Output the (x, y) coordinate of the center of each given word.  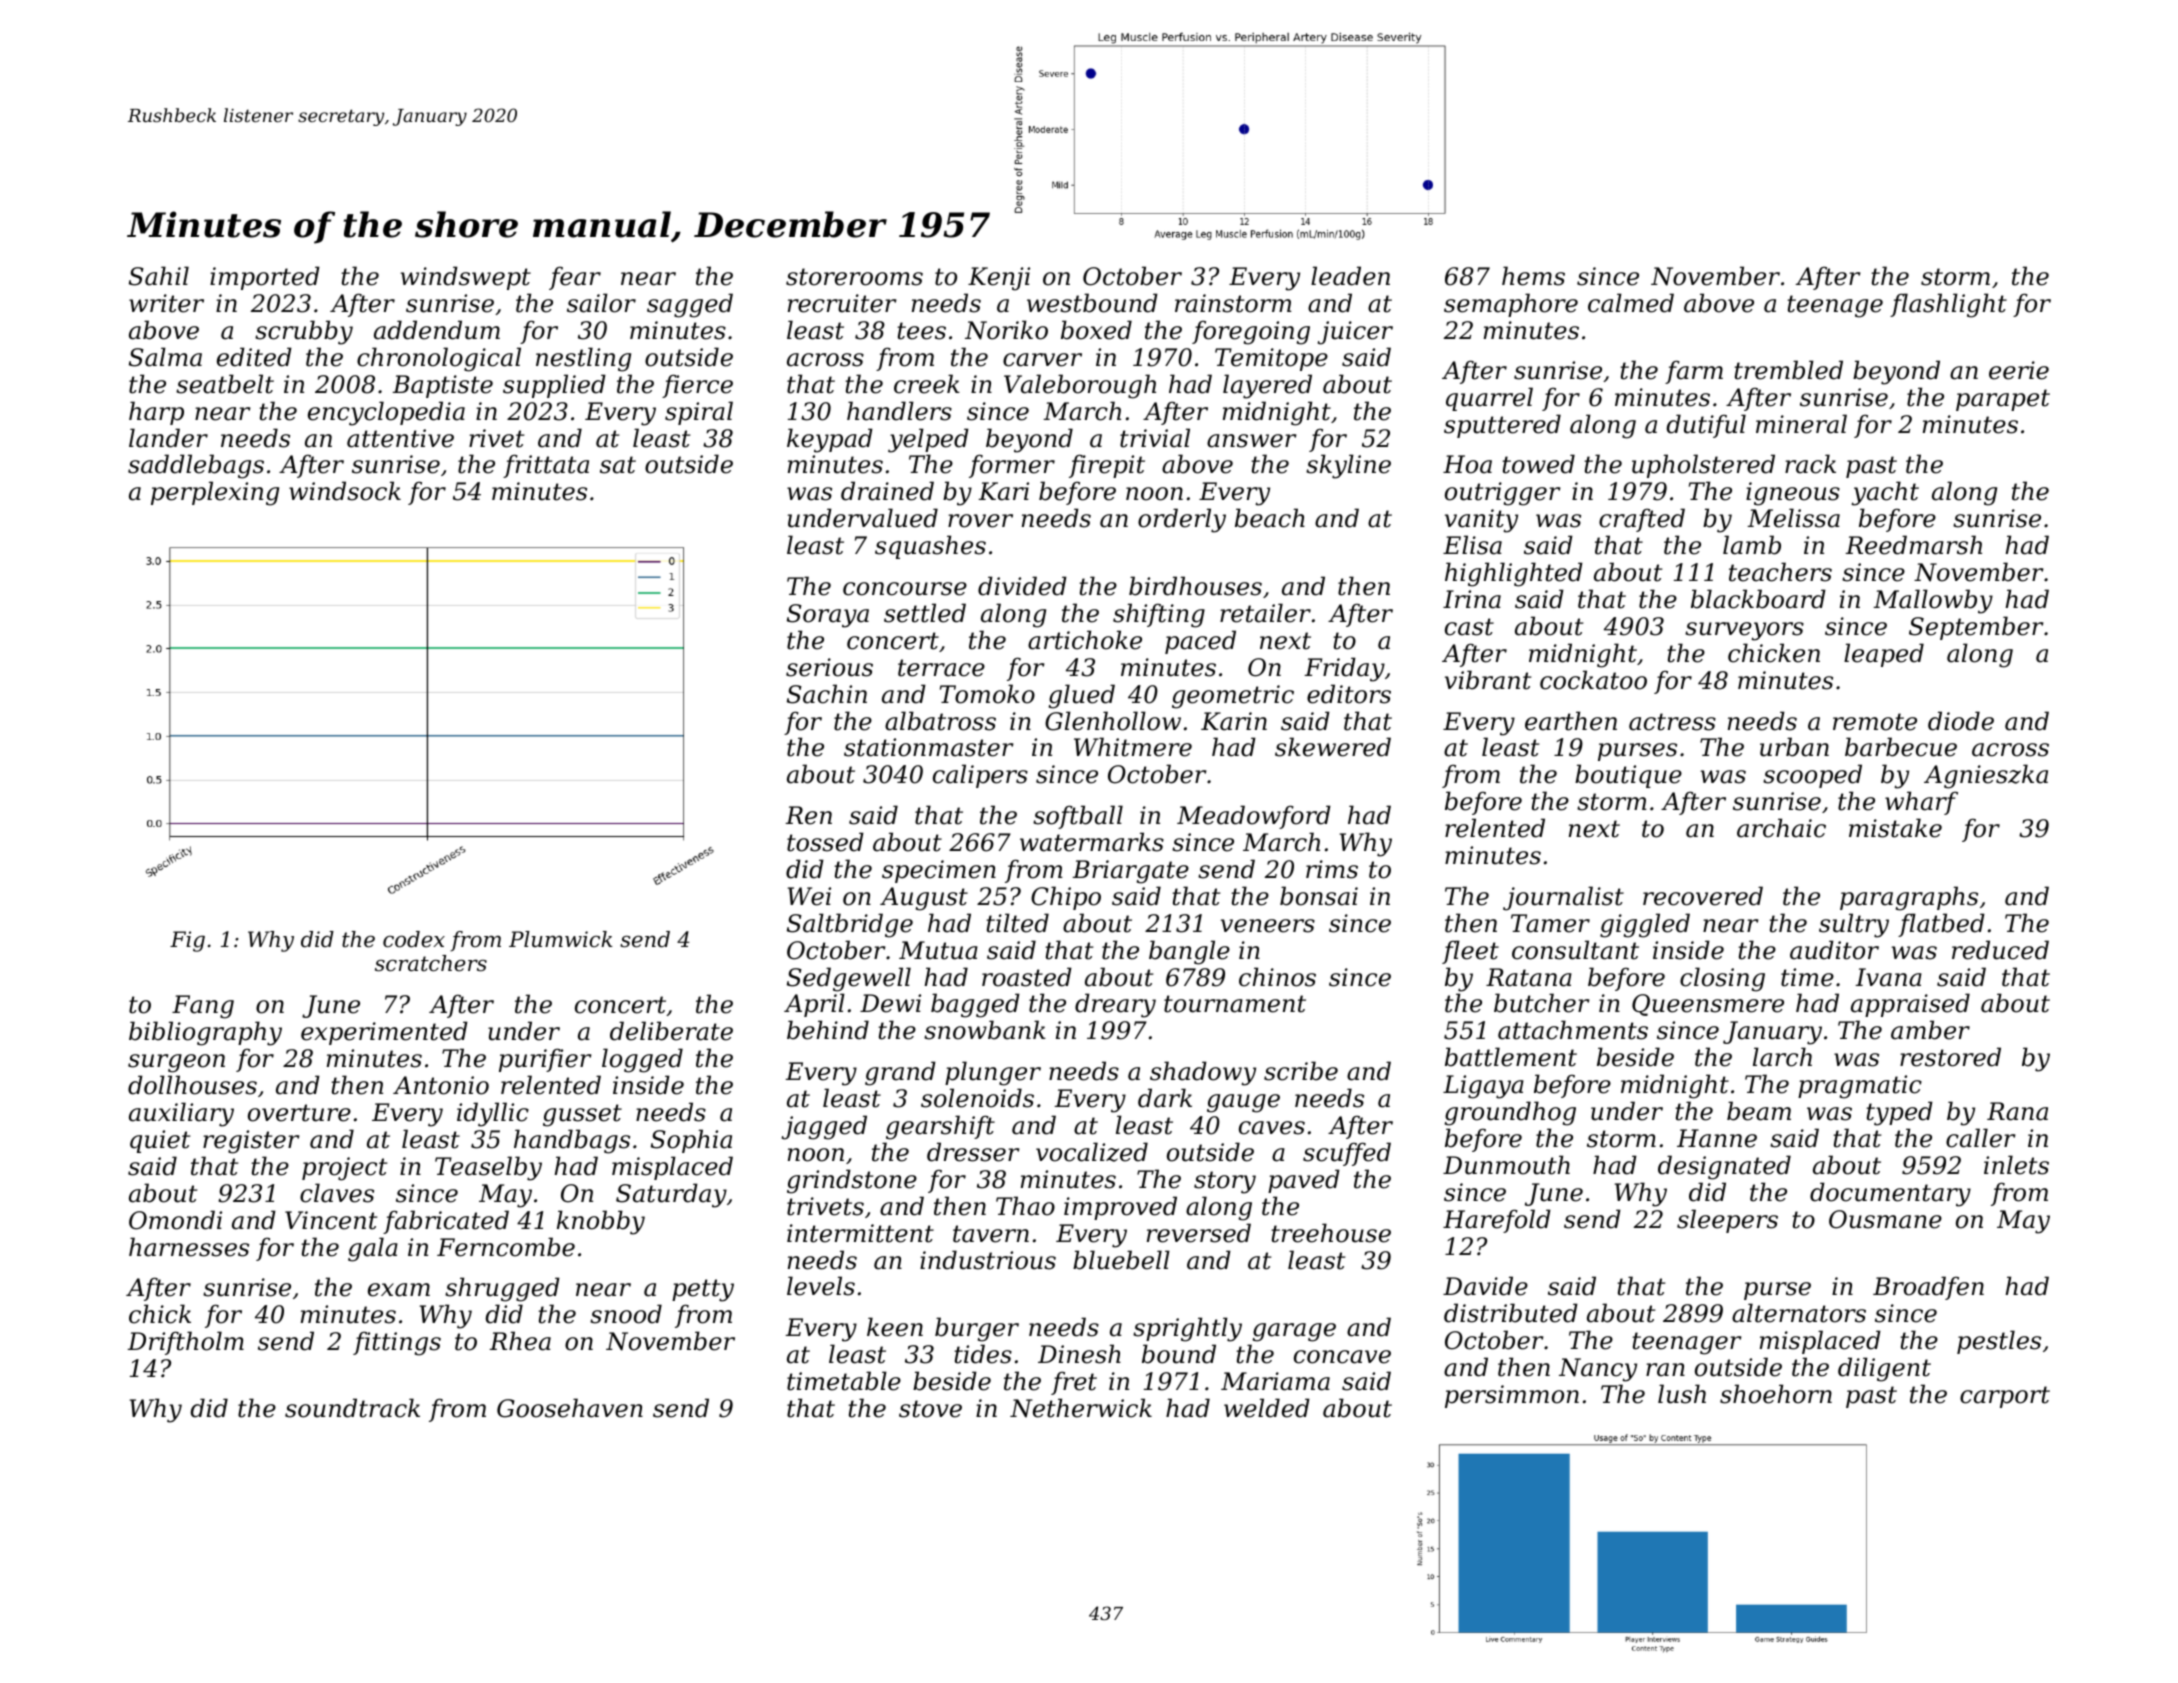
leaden (1350, 276)
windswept (465, 278)
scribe (1301, 1071)
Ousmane (1885, 1219)
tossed (825, 842)
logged (642, 1060)
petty (703, 1290)
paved (1304, 1181)
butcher (1541, 1003)
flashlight (1948, 305)
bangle (1189, 952)
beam (1759, 1111)
